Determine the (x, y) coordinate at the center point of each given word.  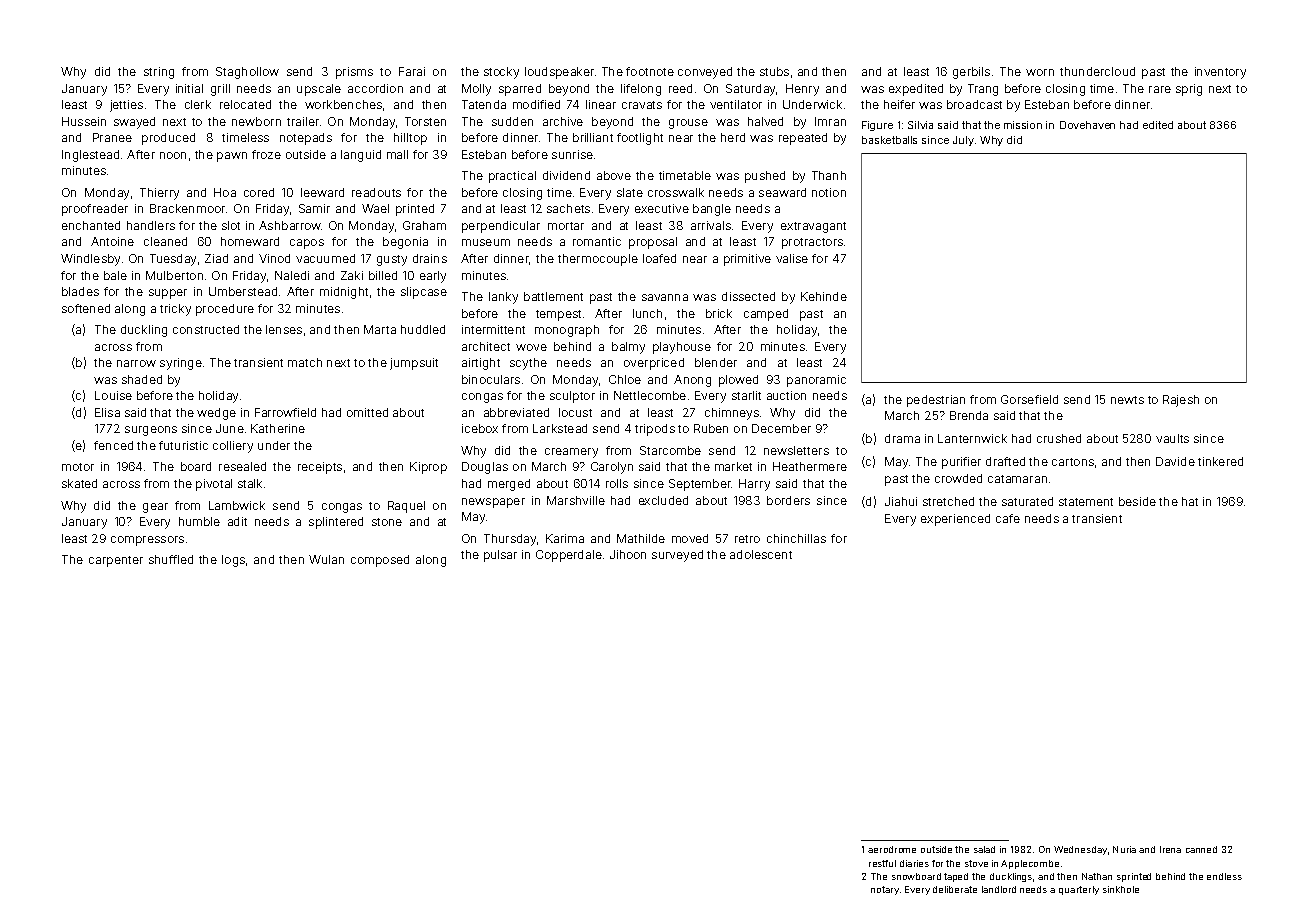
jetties (126, 106)
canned (1201, 849)
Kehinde (824, 296)
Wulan (326, 559)
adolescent (761, 554)
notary (885, 890)
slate (630, 192)
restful (882, 863)
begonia (405, 243)
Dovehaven (1087, 125)
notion (829, 192)
